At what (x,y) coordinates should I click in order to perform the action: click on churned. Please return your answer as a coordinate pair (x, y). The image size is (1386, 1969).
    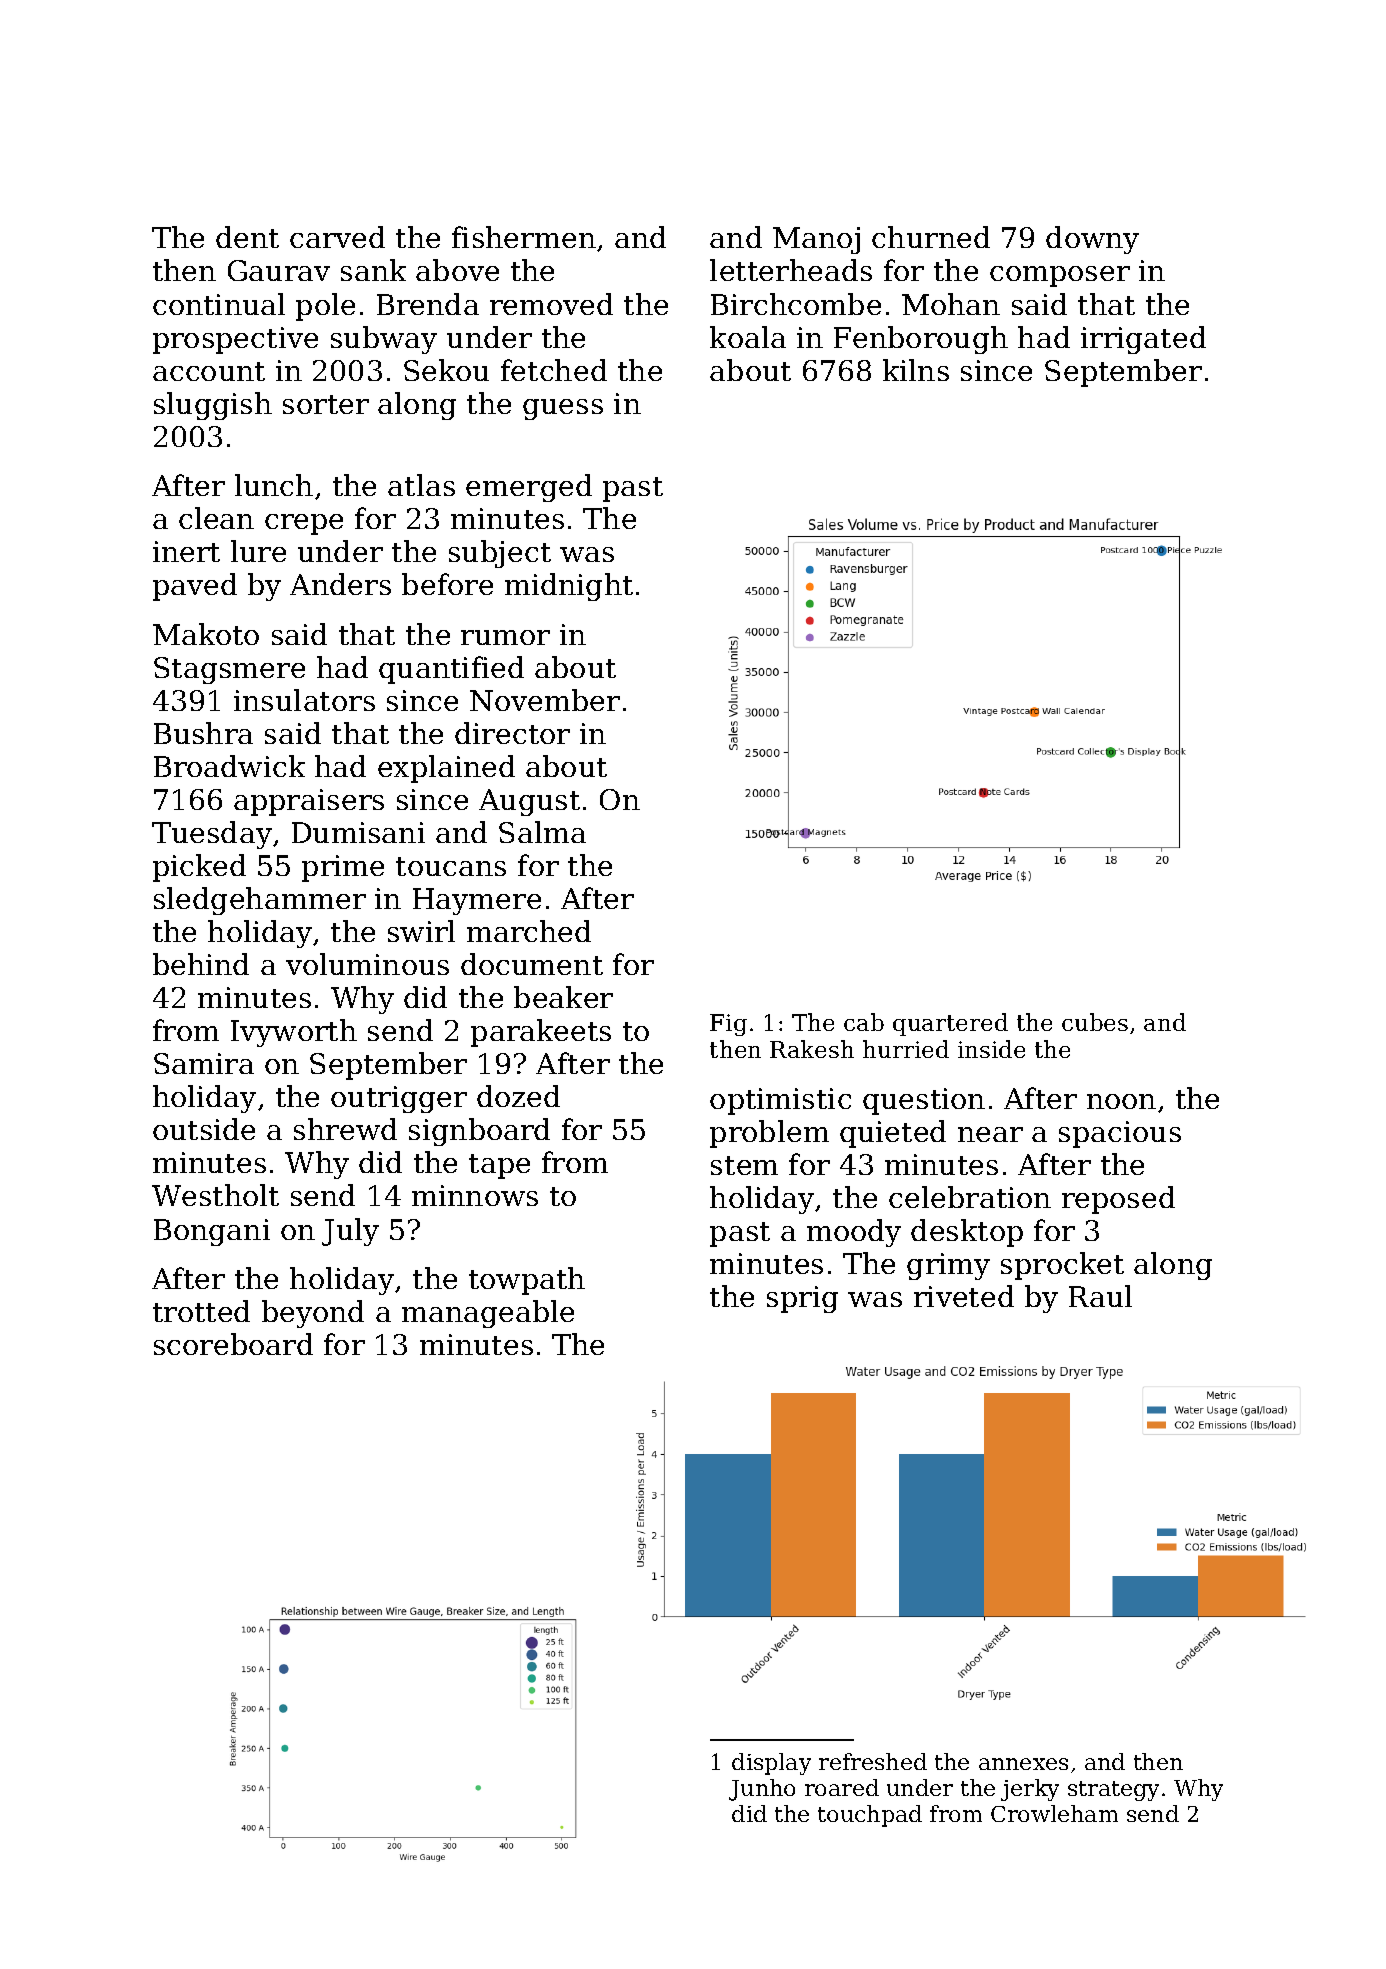
    Looking at the image, I should click on (931, 237).
